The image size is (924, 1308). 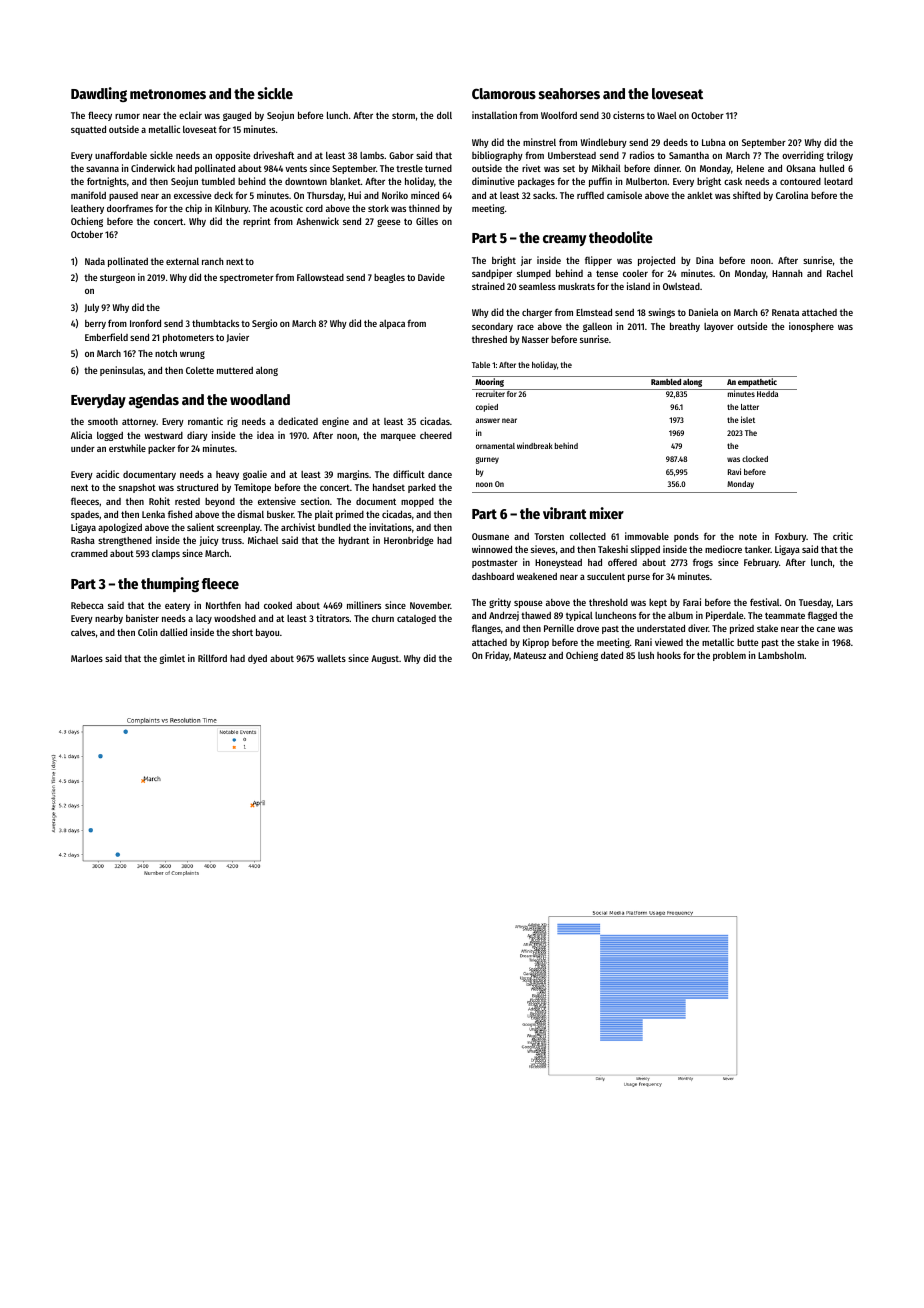 I want to click on clamps, so click(x=166, y=554).
